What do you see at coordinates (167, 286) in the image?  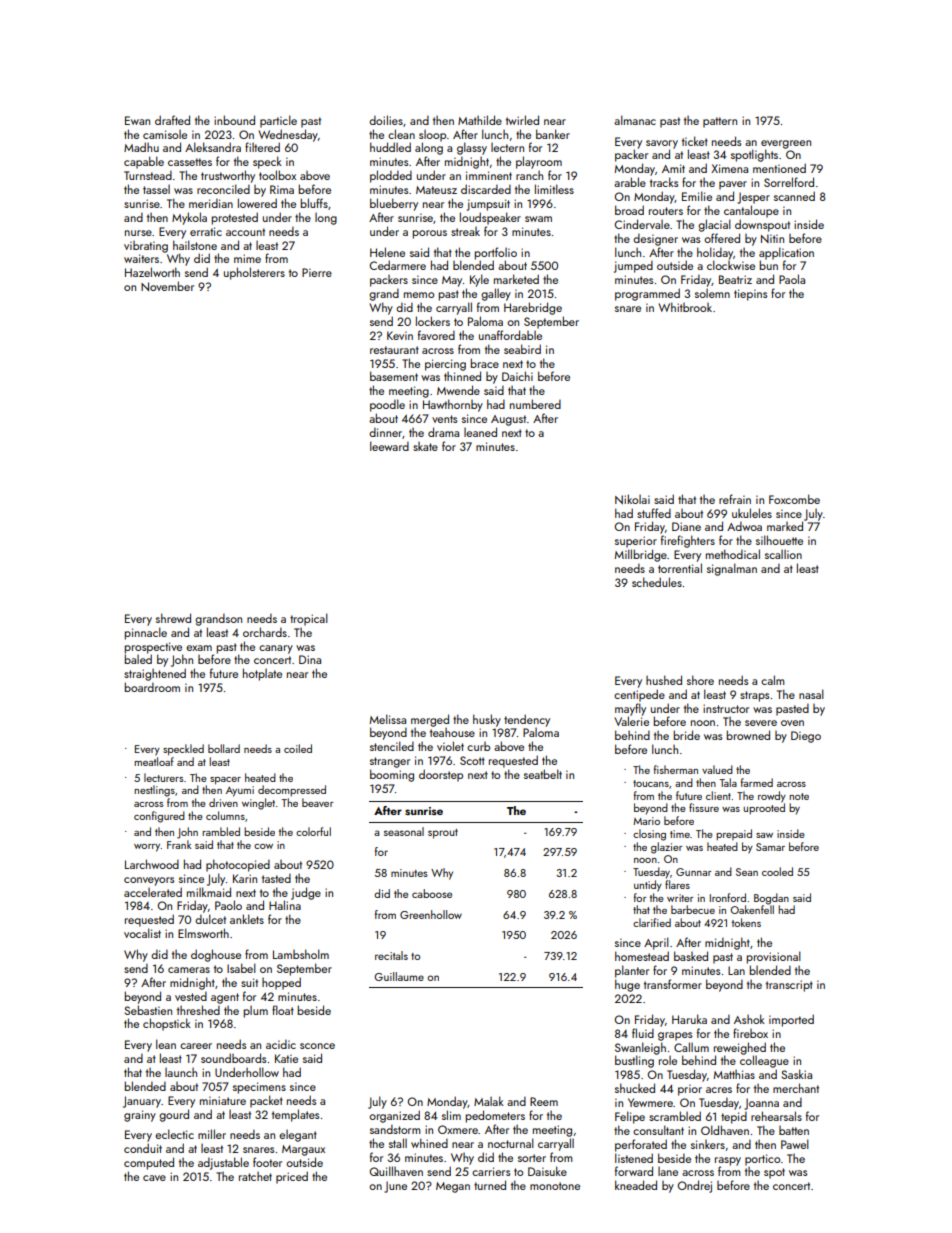 I see `November` at bounding box center [167, 286].
